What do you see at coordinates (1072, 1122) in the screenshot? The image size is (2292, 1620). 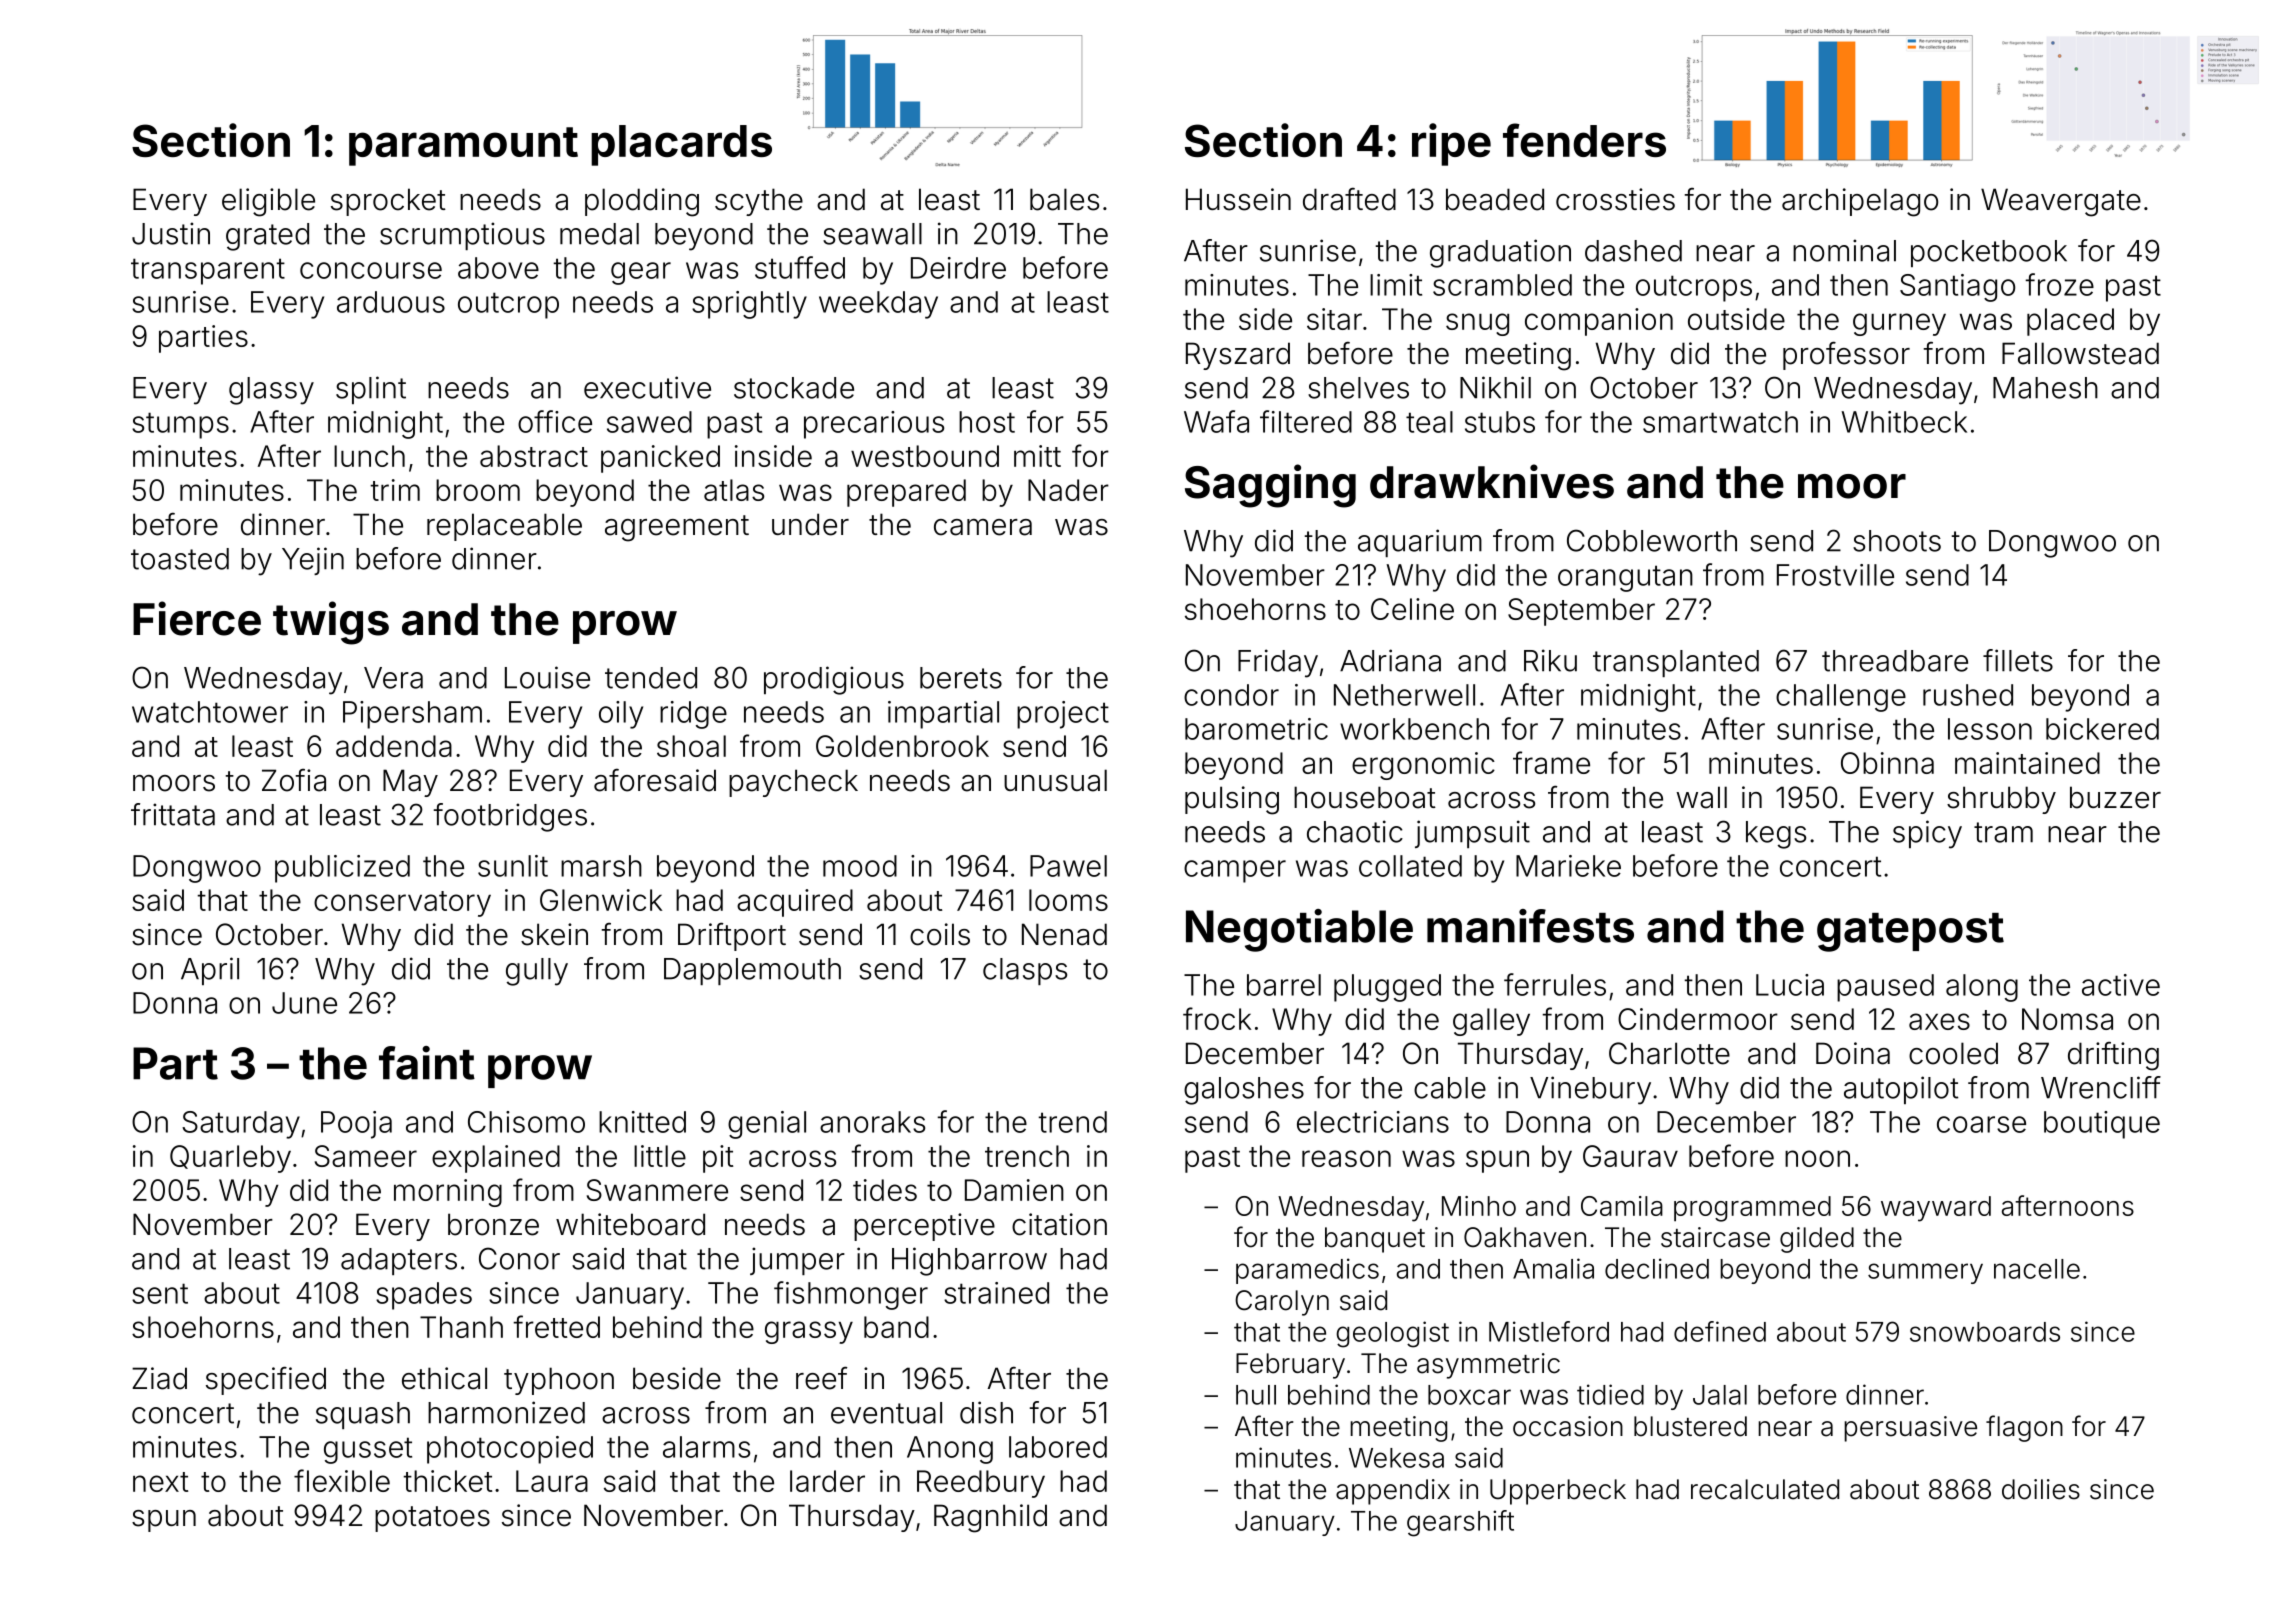 I see `trend` at bounding box center [1072, 1122].
